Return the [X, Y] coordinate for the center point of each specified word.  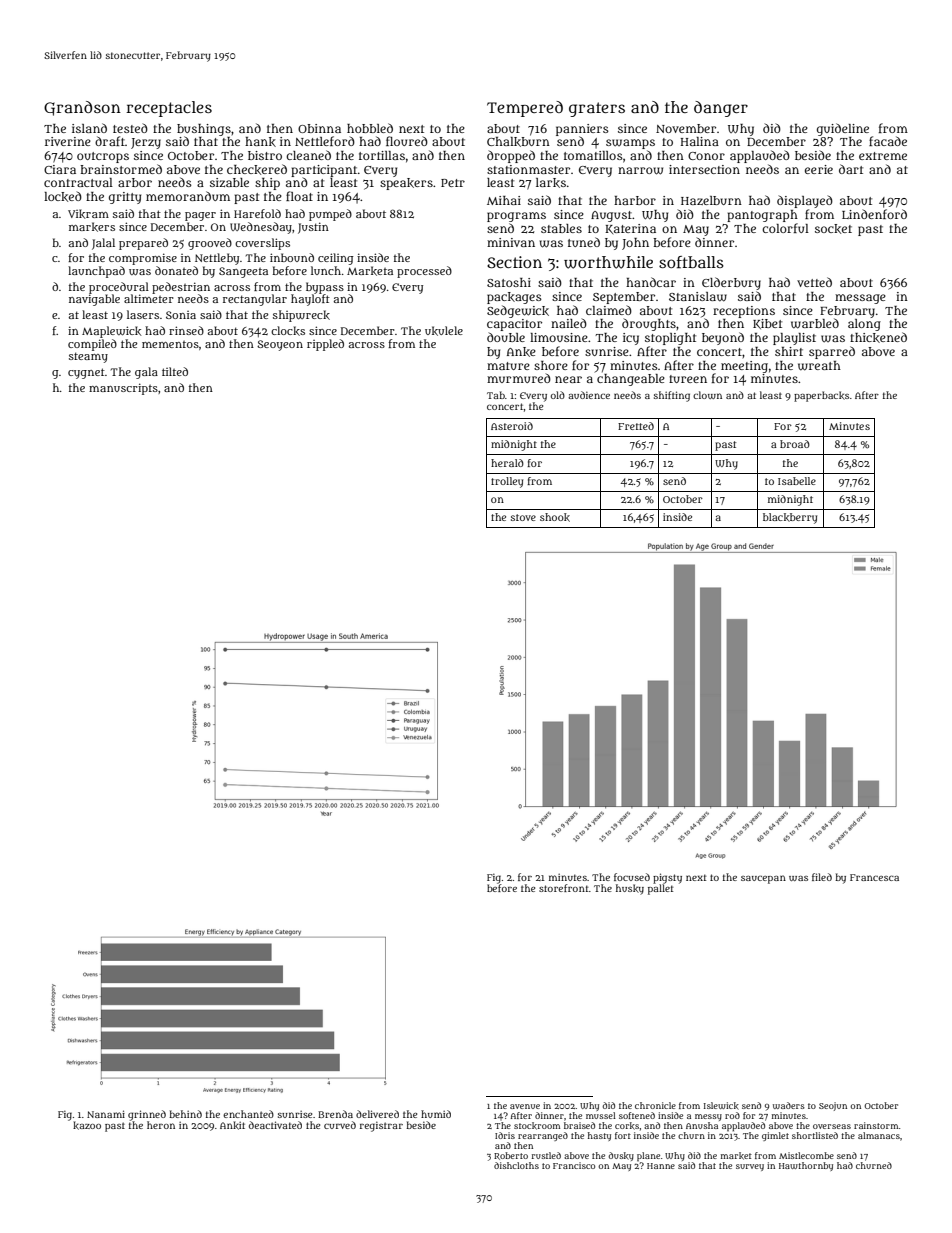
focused [632, 877]
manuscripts [123, 389]
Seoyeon [280, 345]
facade [888, 141]
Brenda [335, 1114]
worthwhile [608, 262]
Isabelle [797, 481]
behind [185, 1114]
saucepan [763, 879]
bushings [204, 130]
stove [523, 517]
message [860, 299]
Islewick [721, 1106]
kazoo [87, 1125]
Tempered [525, 109]
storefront [564, 888]
